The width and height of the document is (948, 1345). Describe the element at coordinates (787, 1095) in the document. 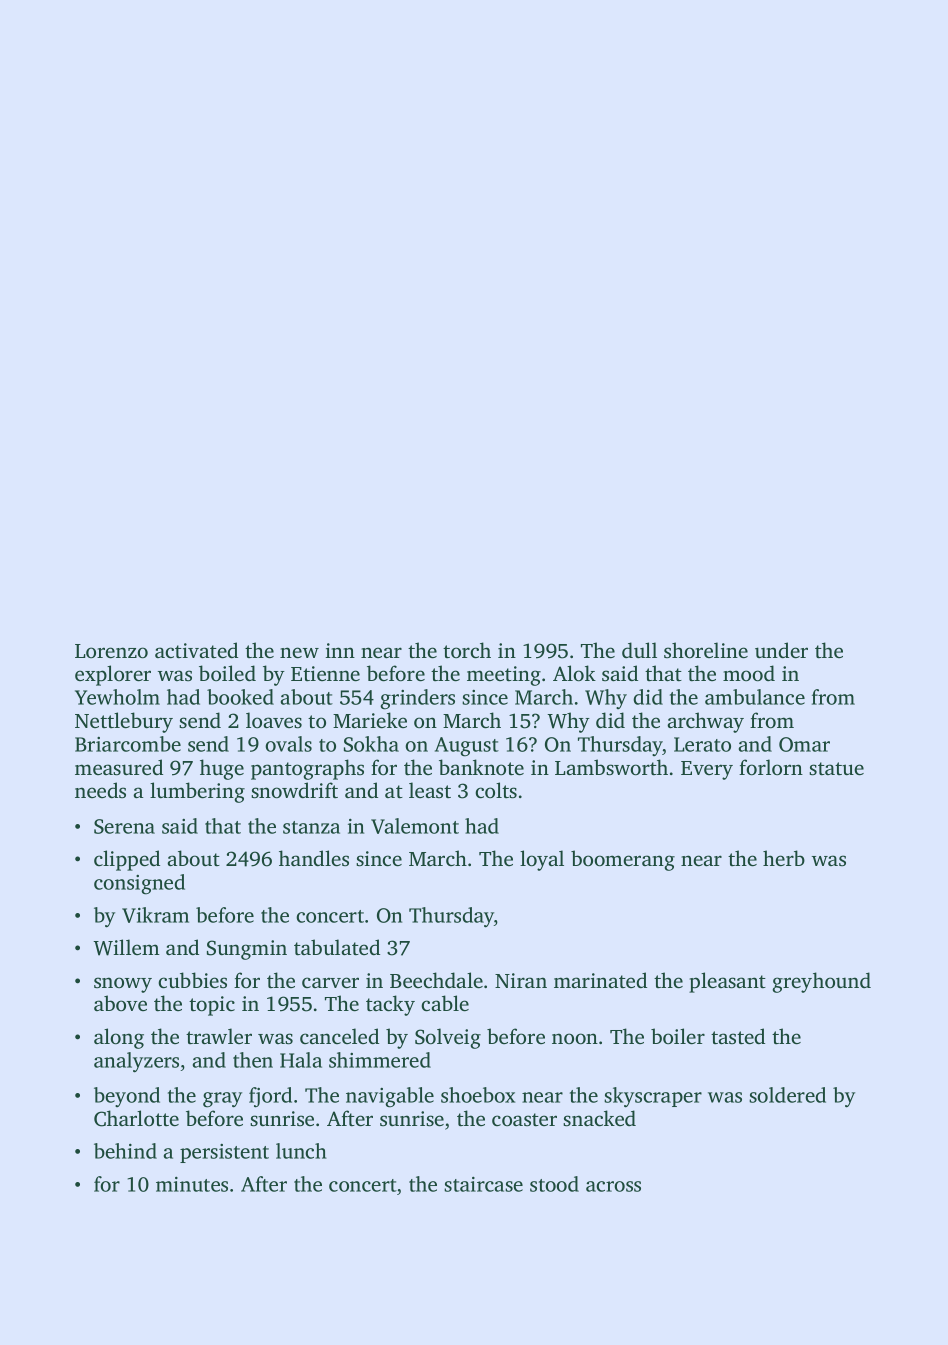

I see `soldered` at that location.
